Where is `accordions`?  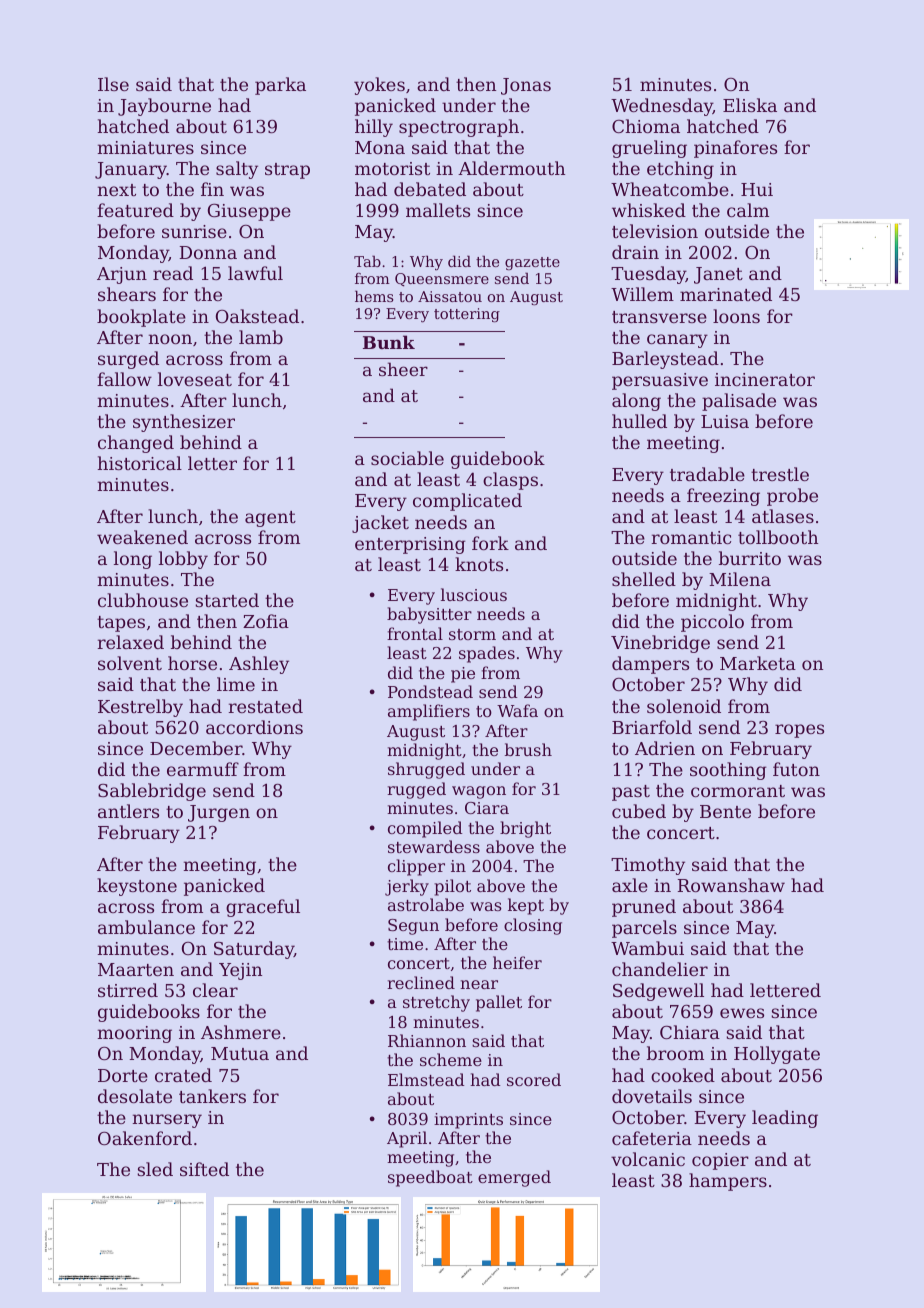 accordions is located at coordinates (254, 727).
